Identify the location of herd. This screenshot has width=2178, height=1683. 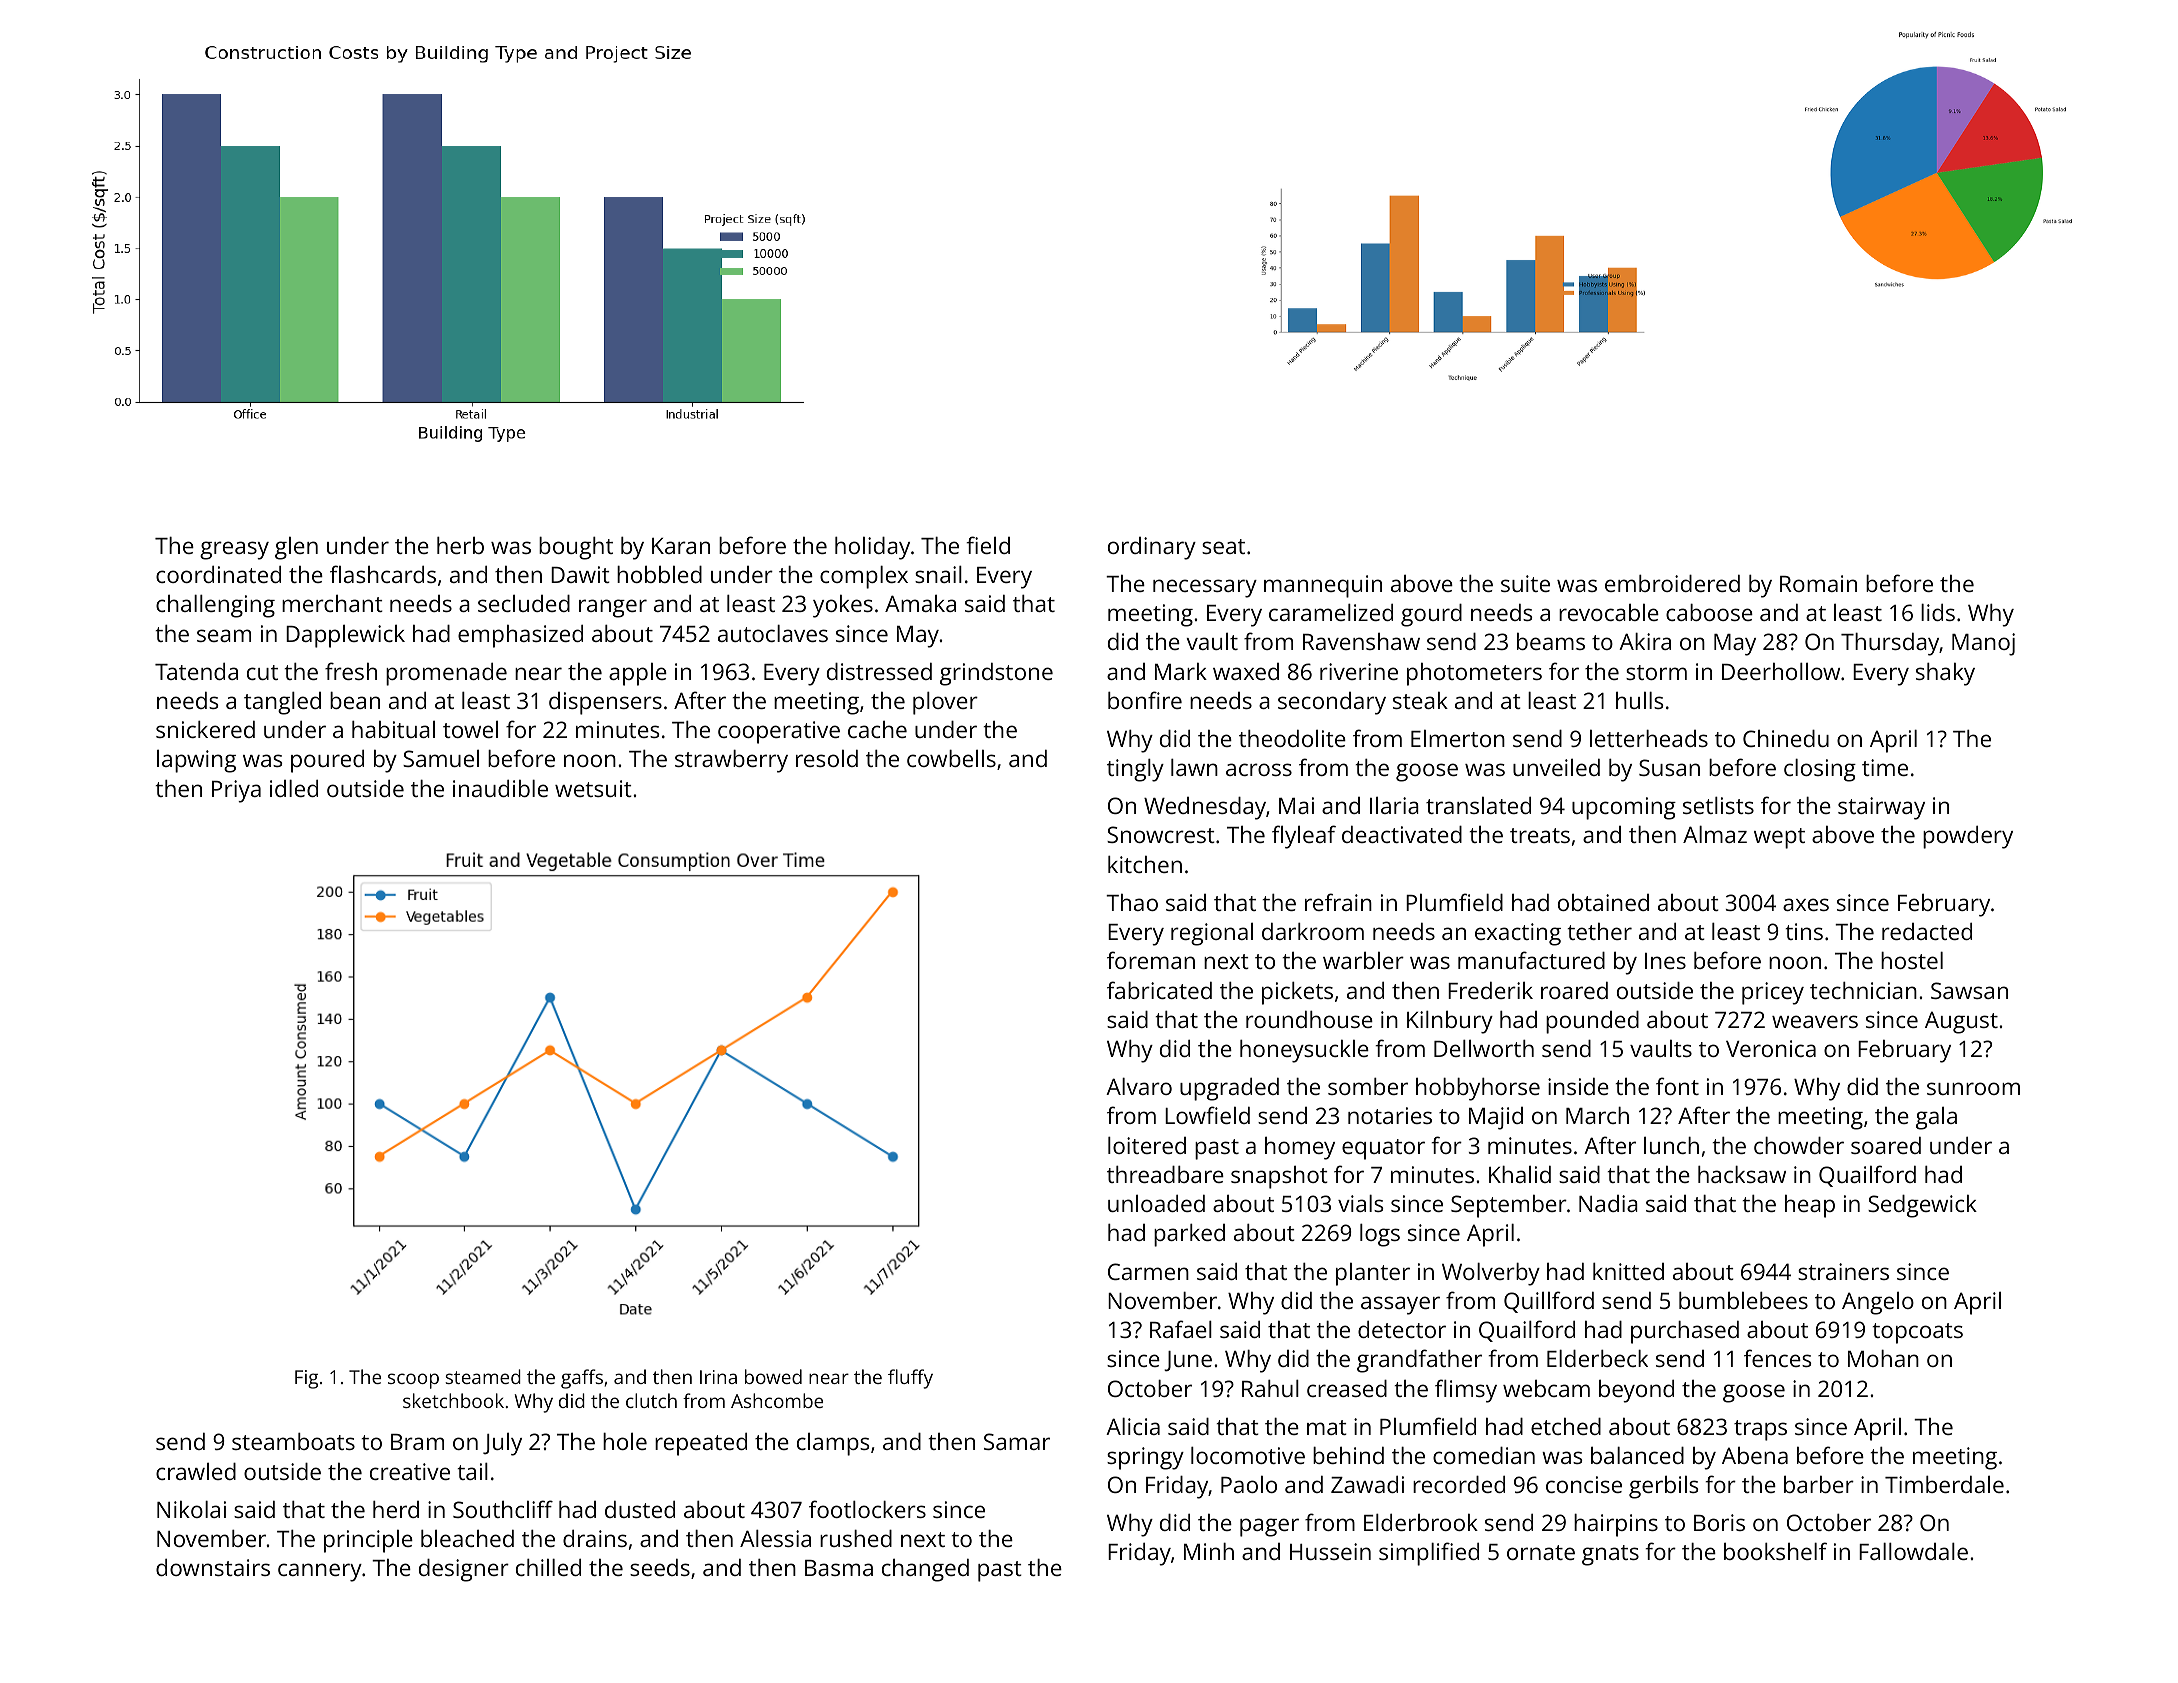
(396, 1509).
